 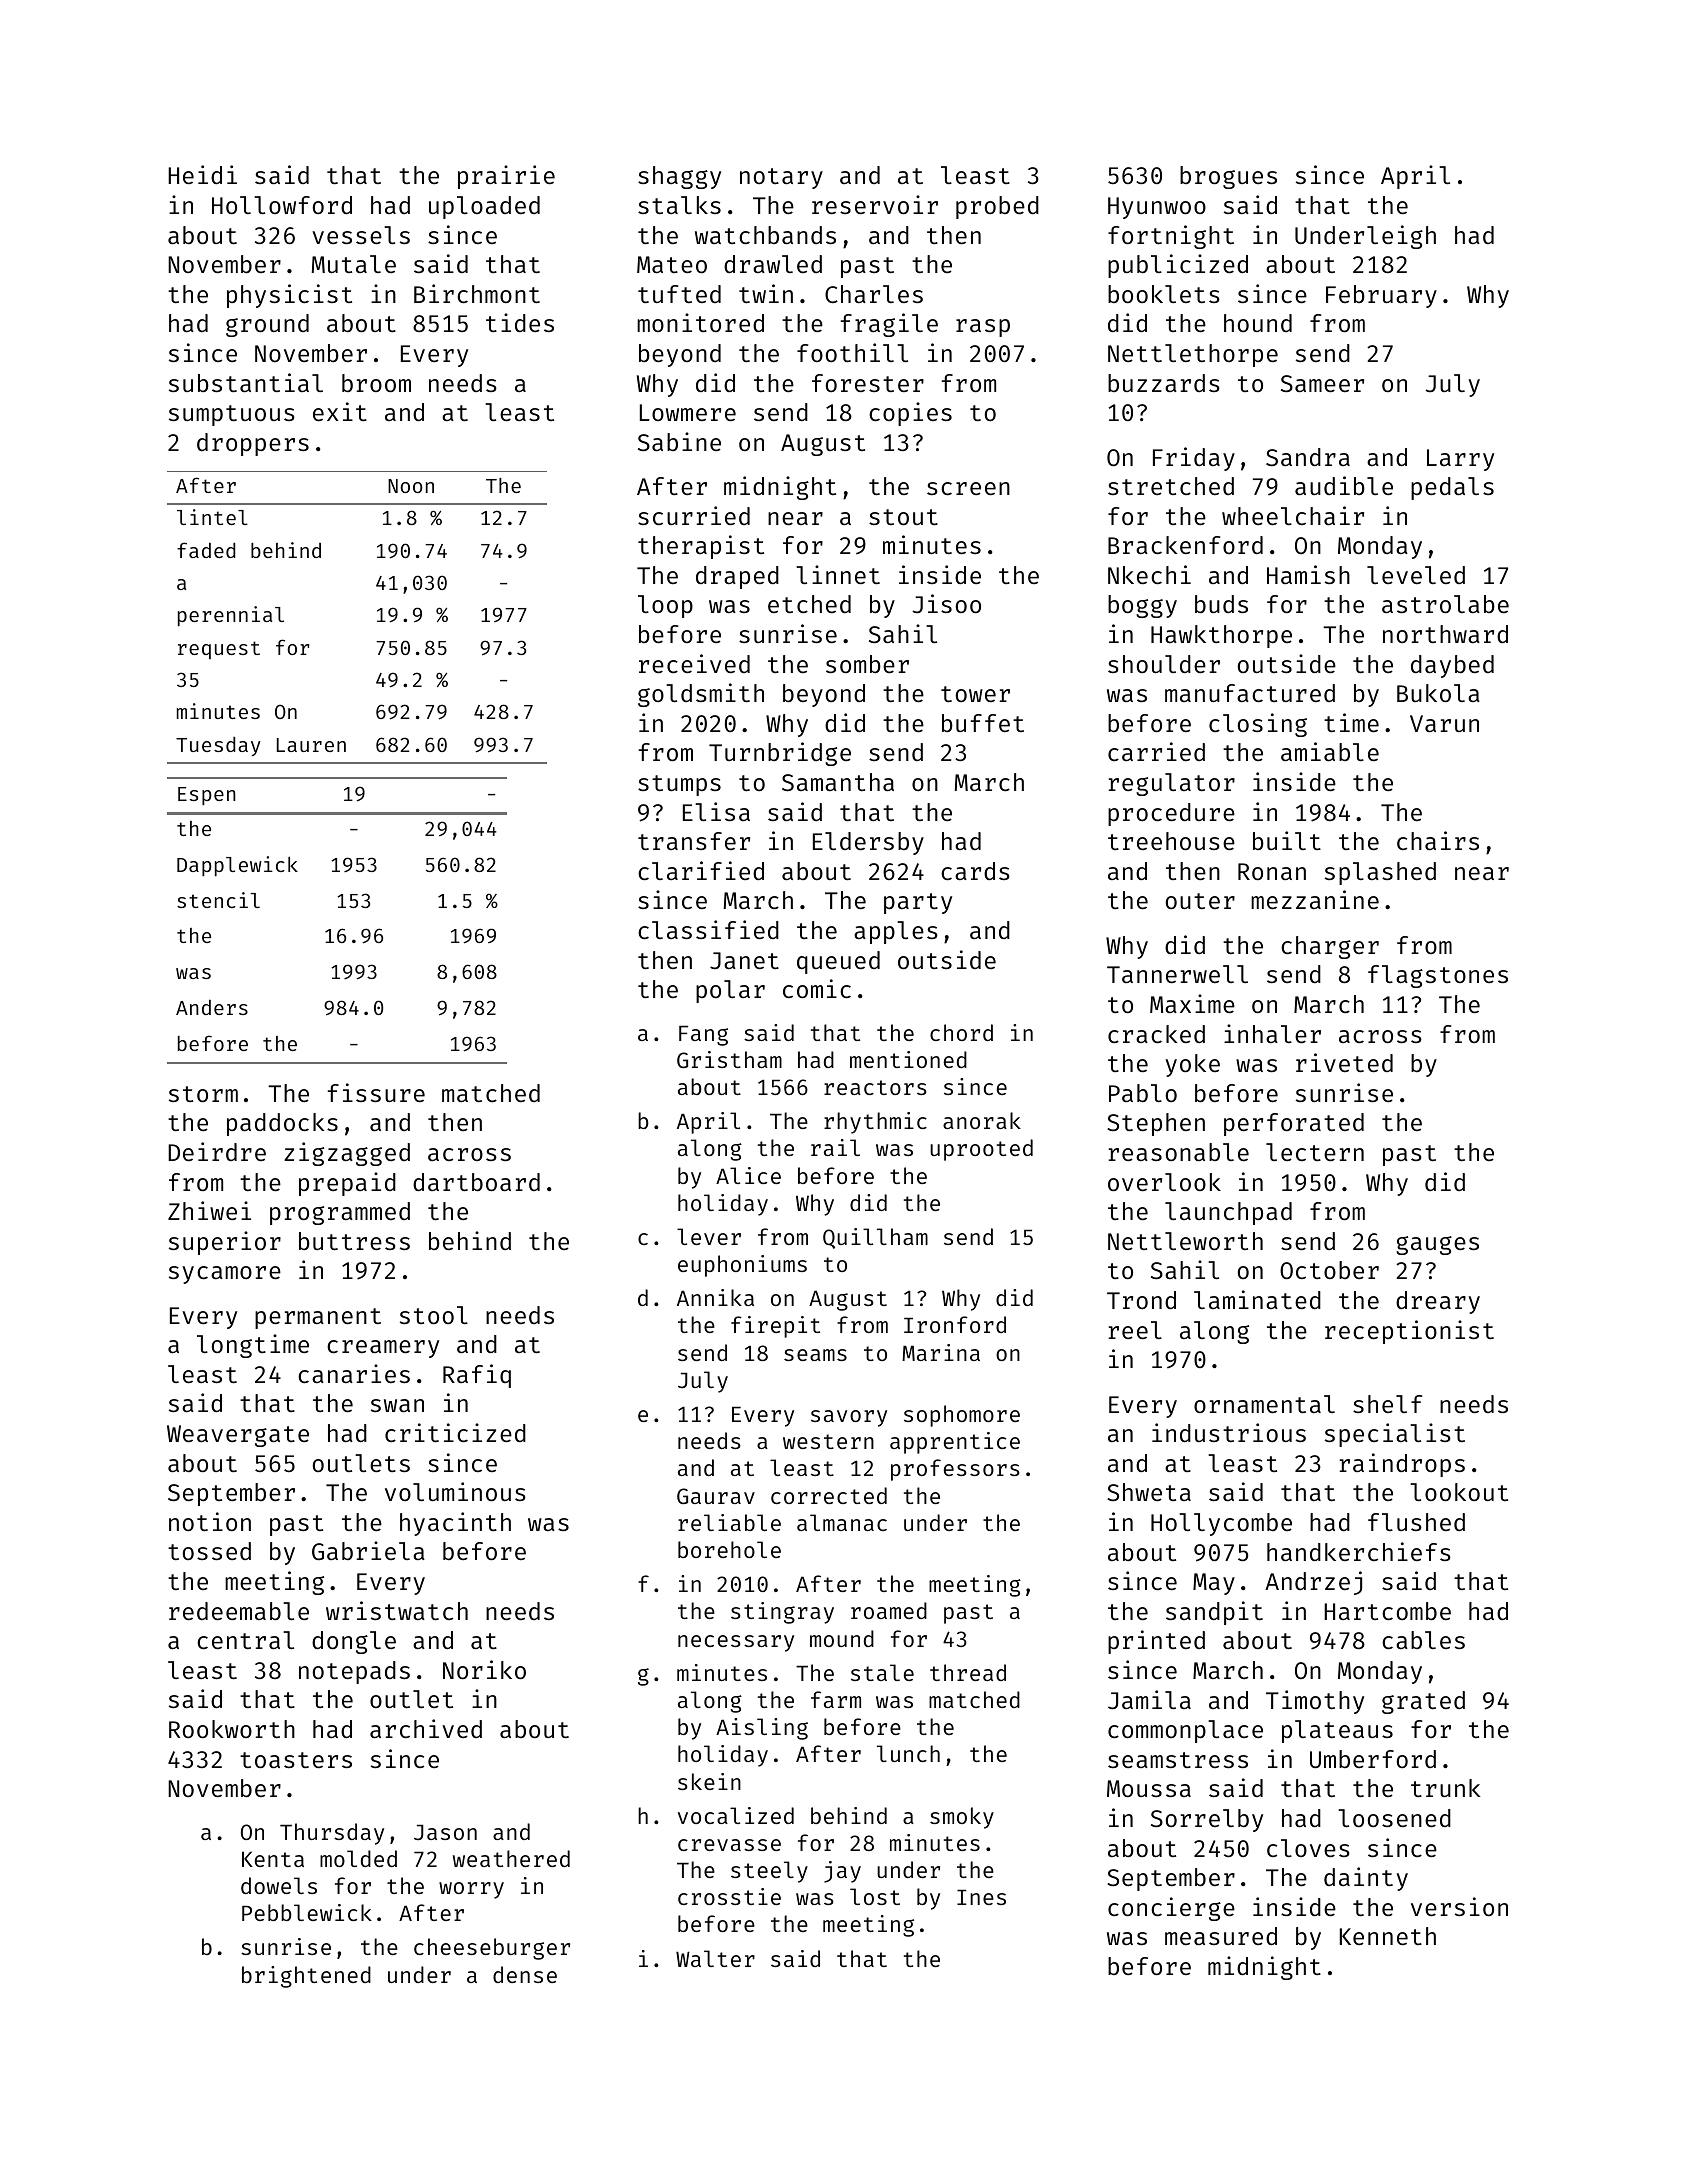 What do you see at coordinates (1315, 1702) in the document?
I see `Timothy` at bounding box center [1315, 1702].
